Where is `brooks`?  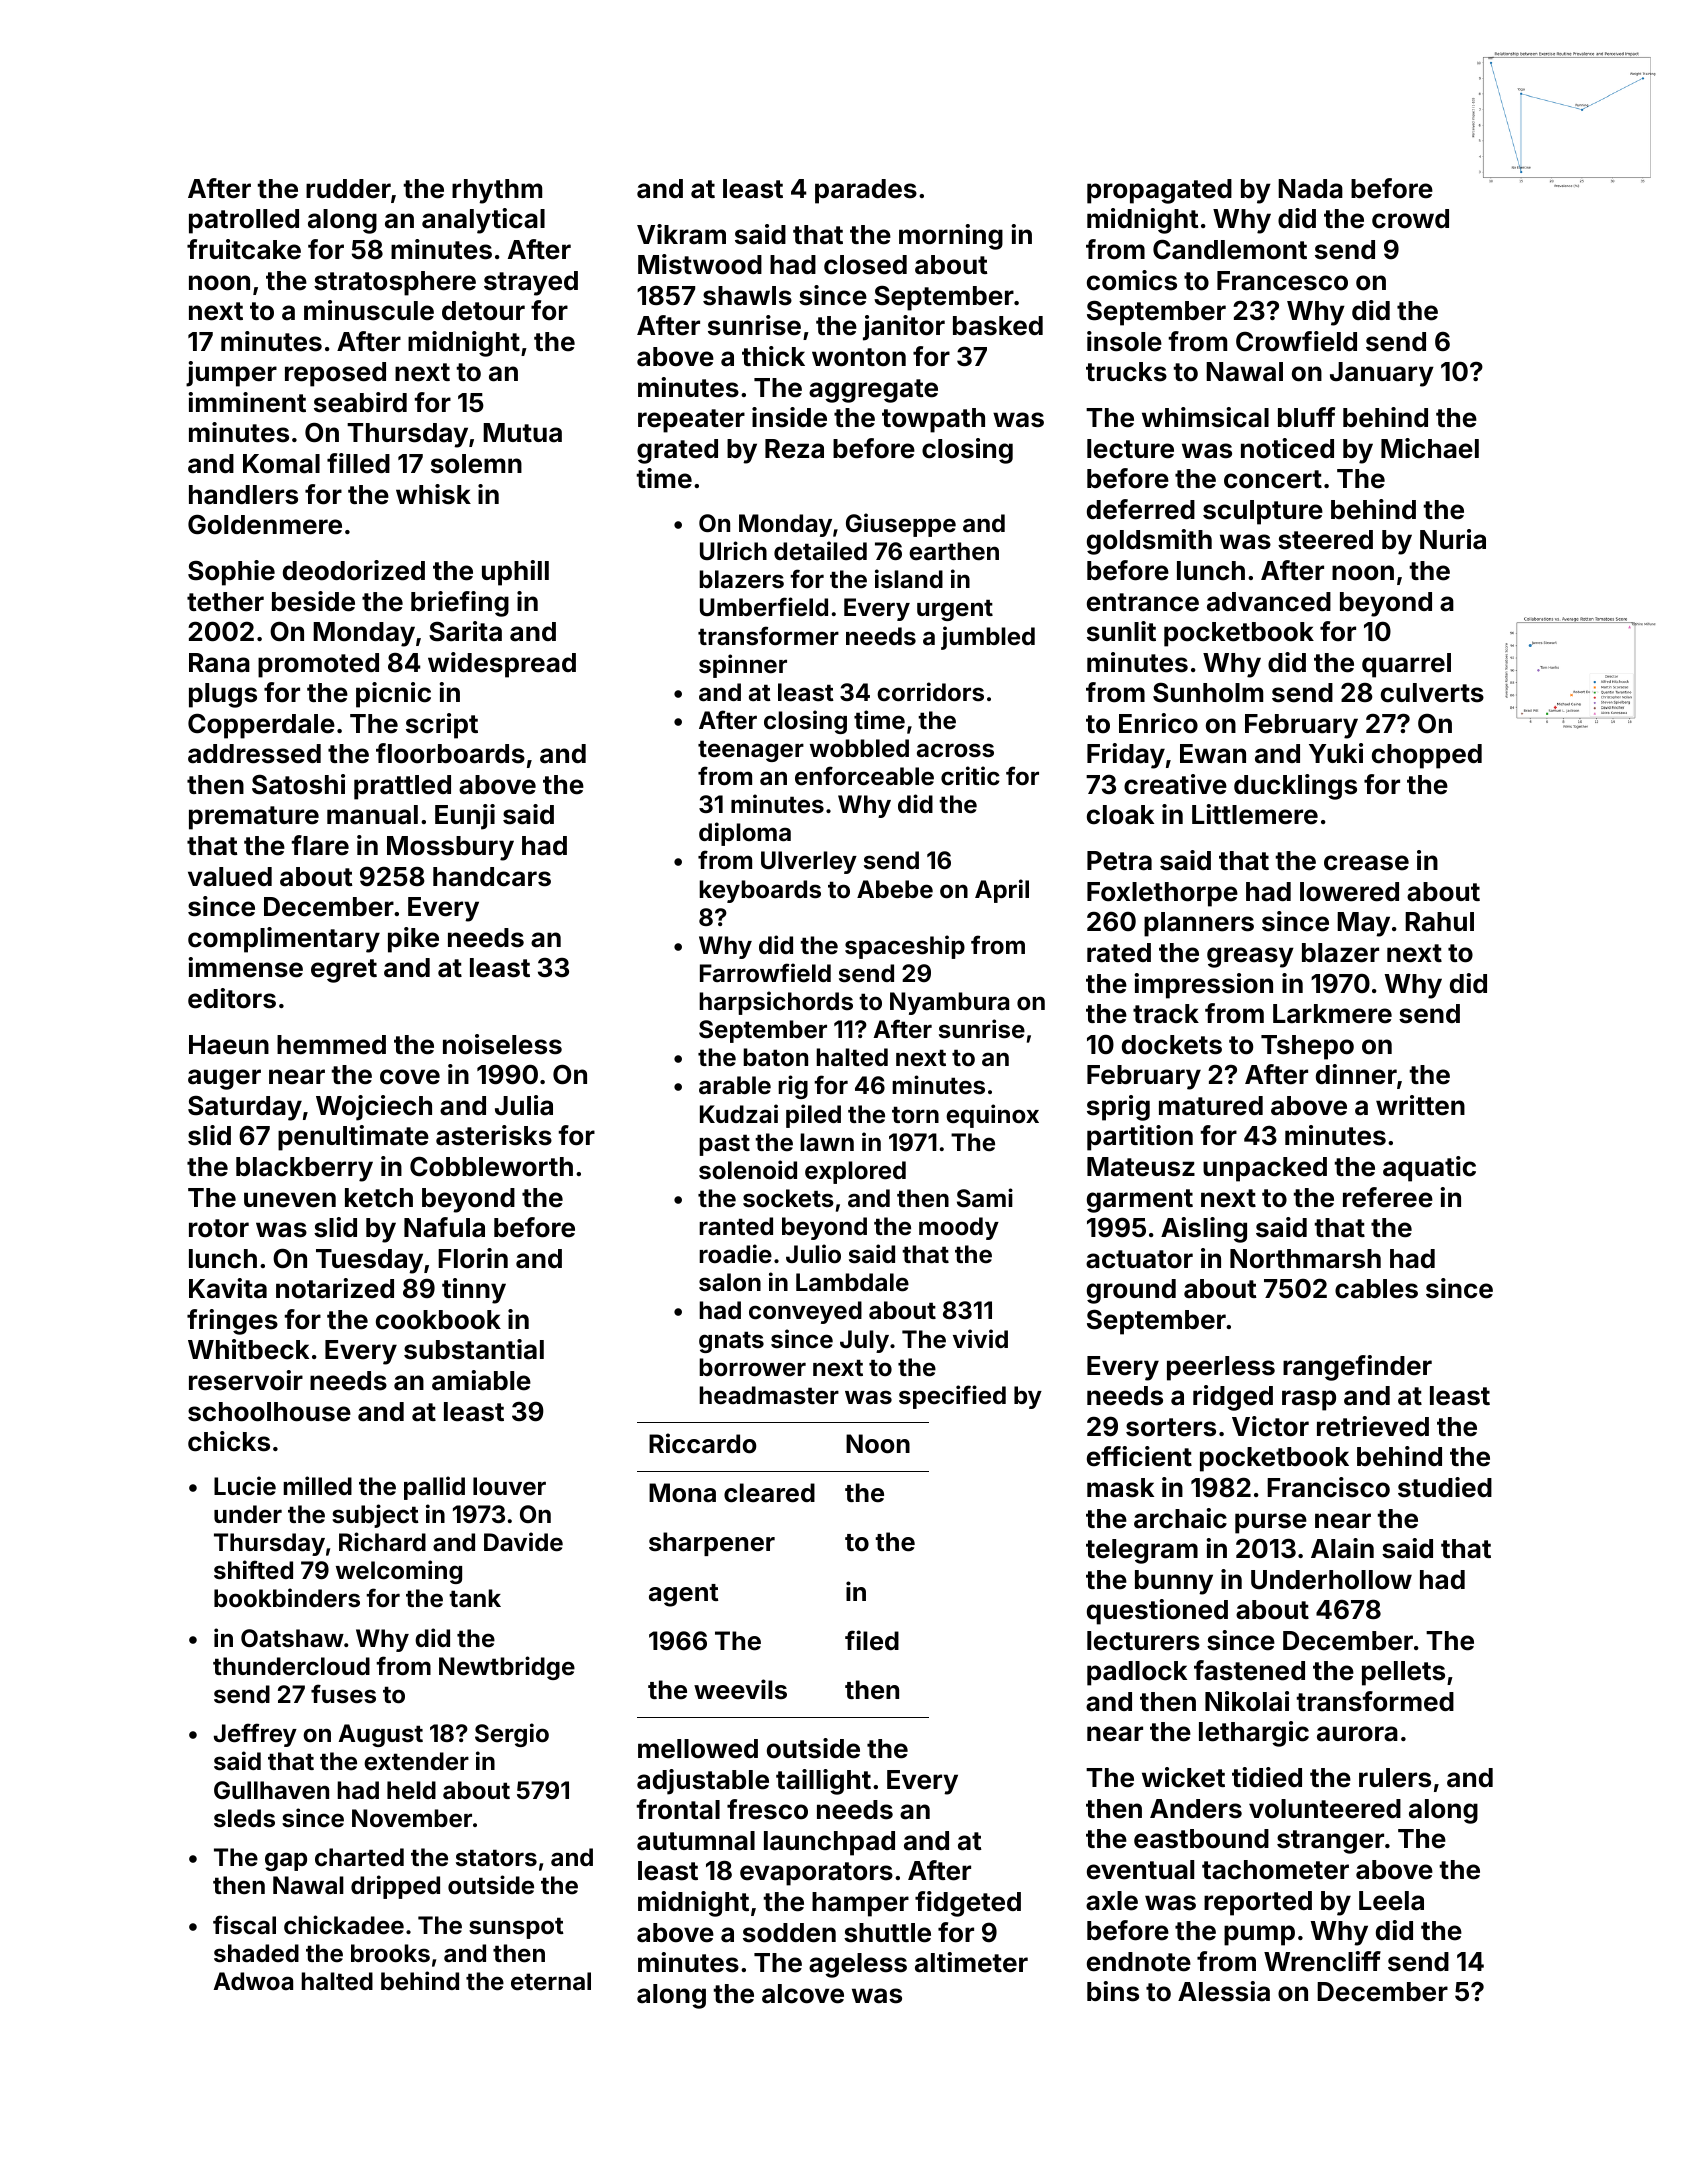
brooks is located at coordinates (390, 1953).
